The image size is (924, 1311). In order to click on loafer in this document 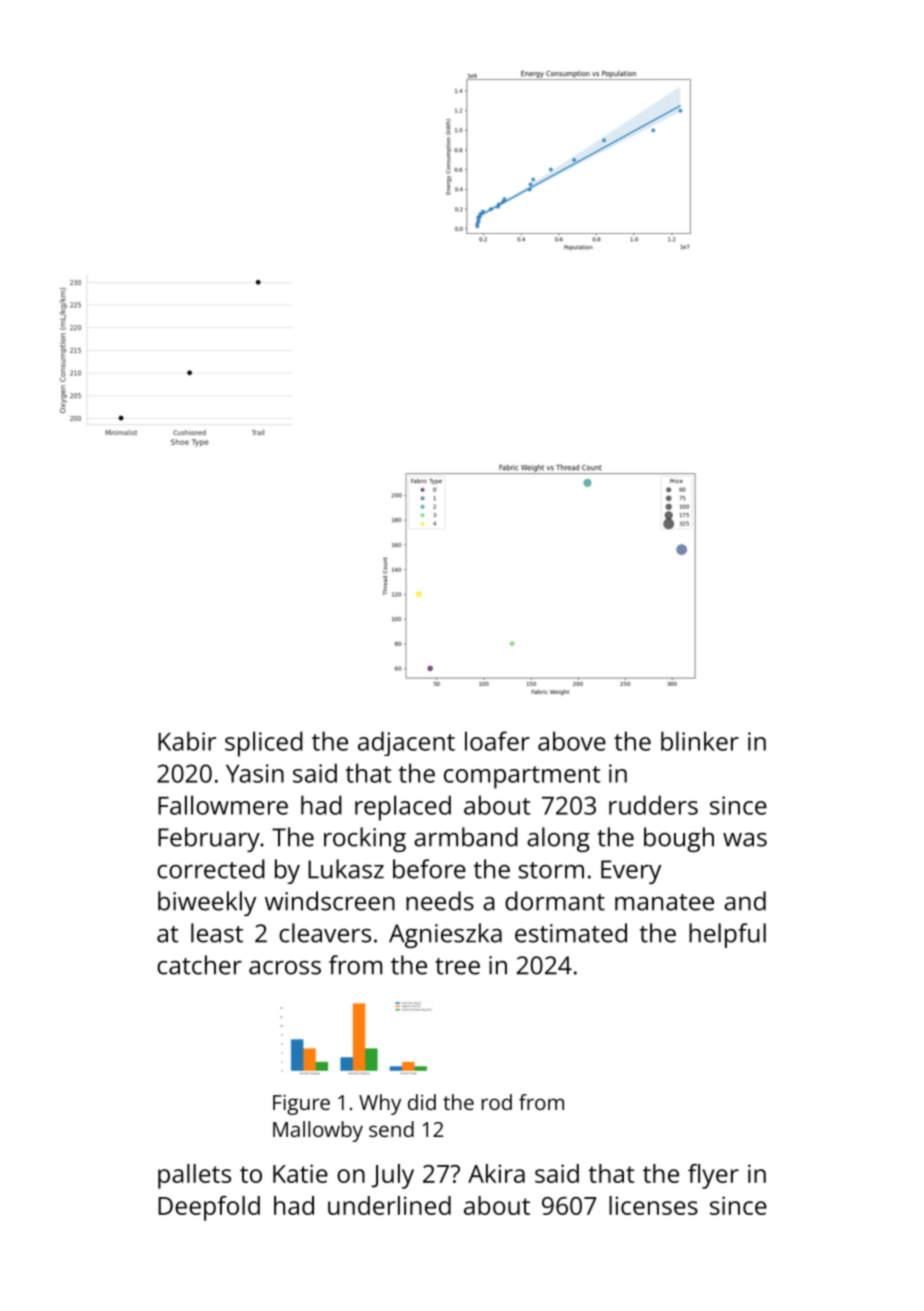, I will do `click(497, 741)`.
